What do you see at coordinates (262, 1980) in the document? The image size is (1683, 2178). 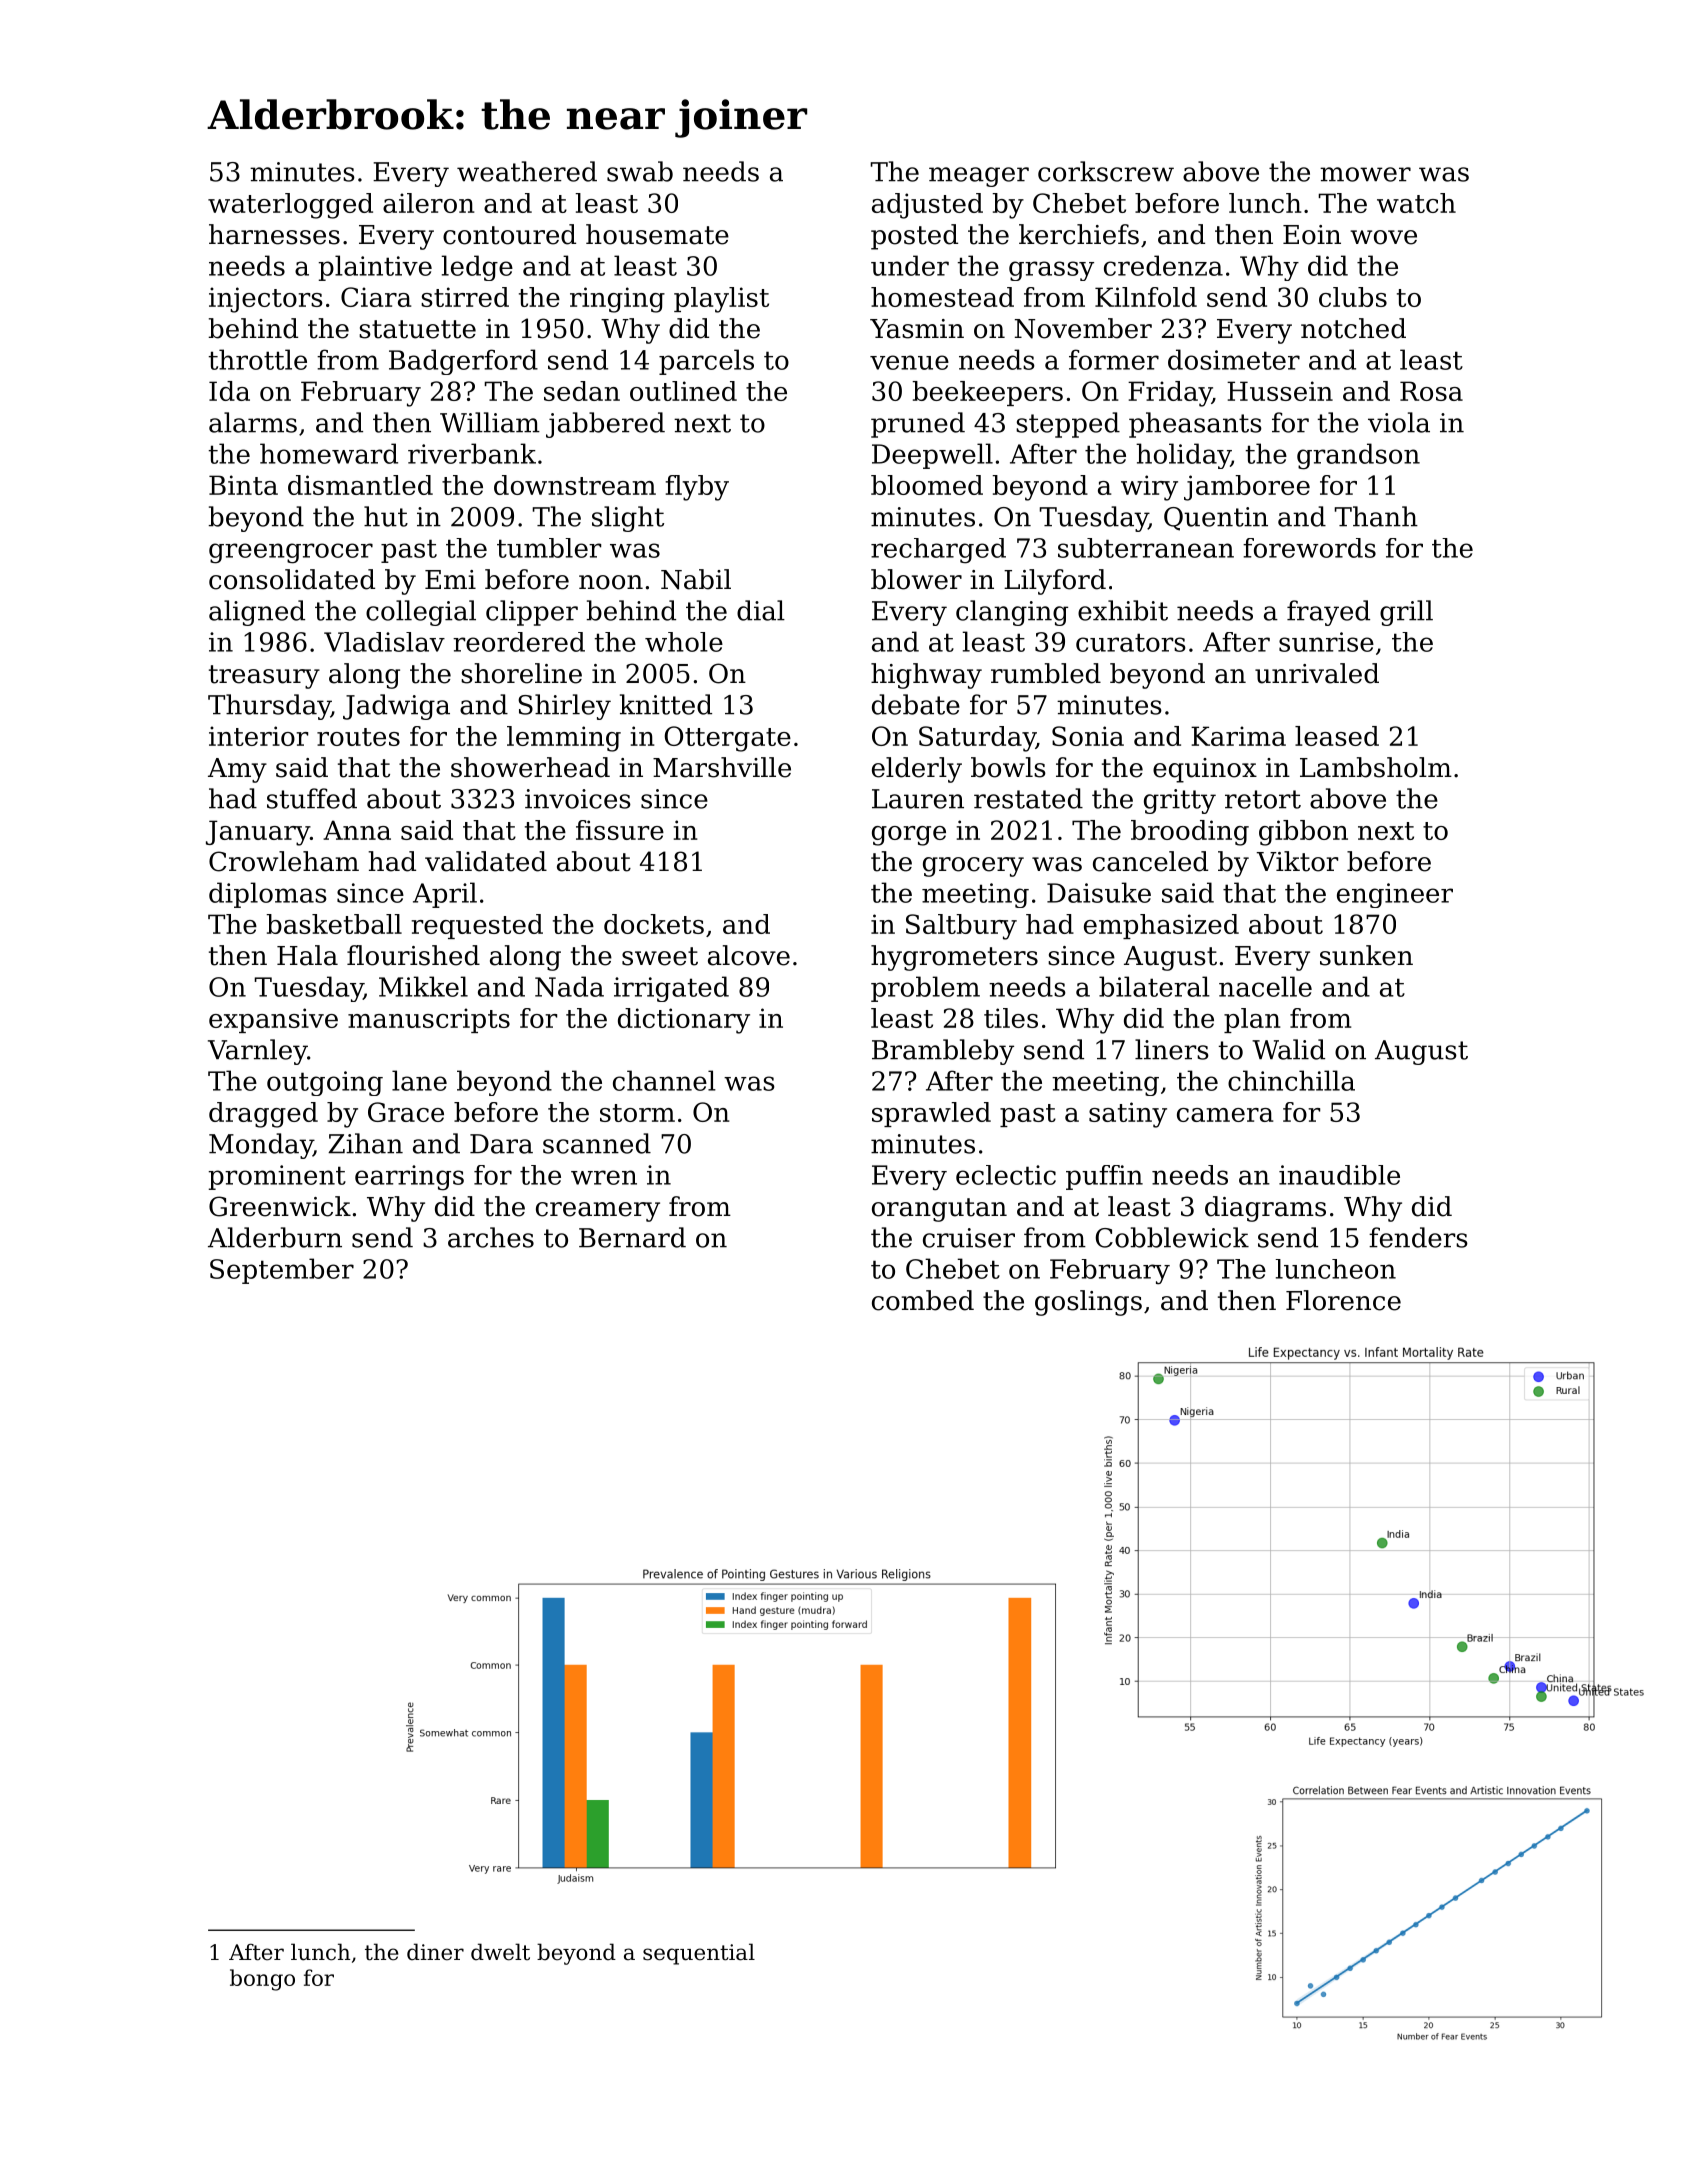 I see `bongo` at bounding box center [262, 1980].
